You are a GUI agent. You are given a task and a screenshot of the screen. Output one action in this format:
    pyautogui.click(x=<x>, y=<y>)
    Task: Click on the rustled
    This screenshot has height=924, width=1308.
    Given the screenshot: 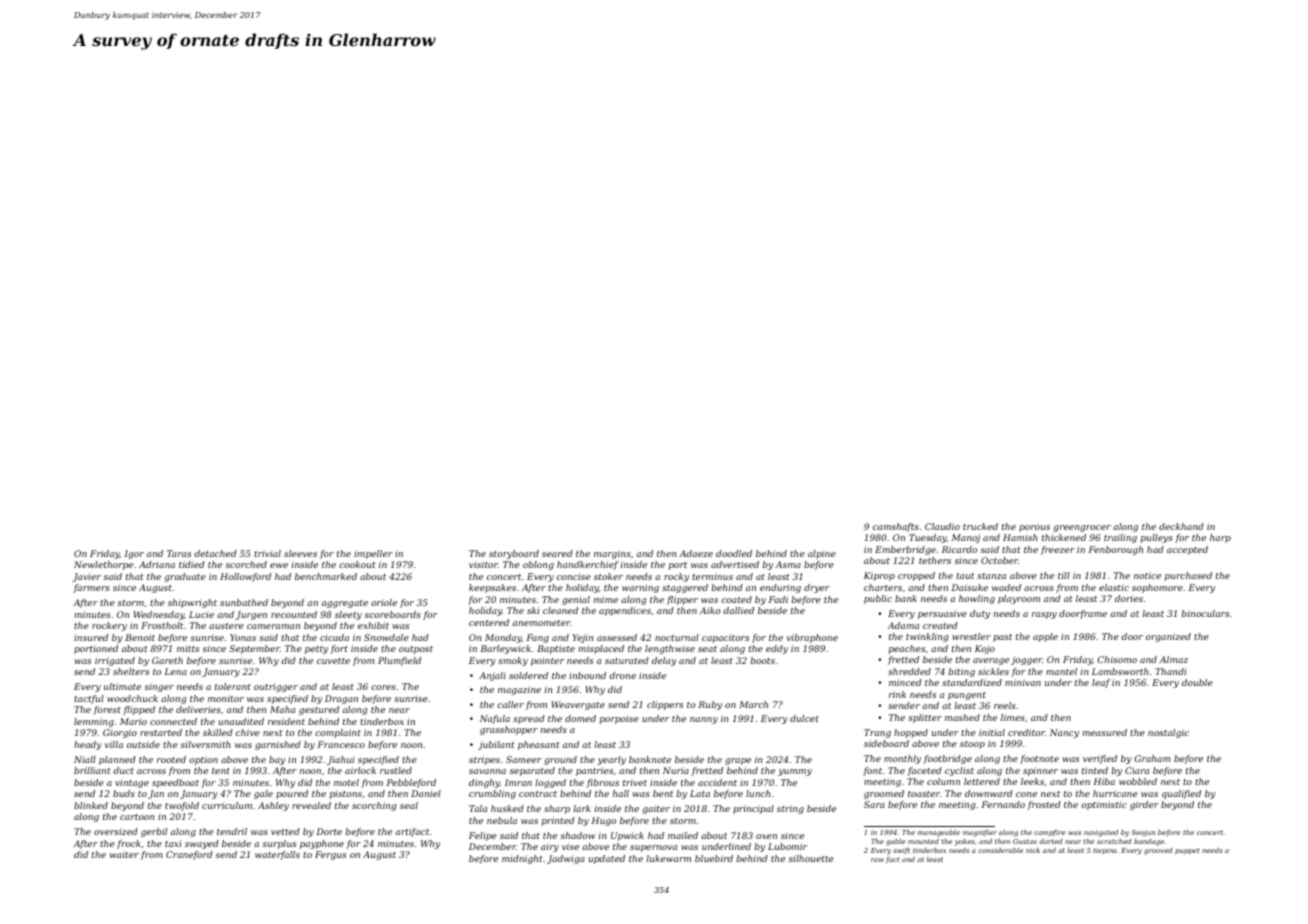 What is the action you would take?
    pyautogui.click(x=396, y=770)
